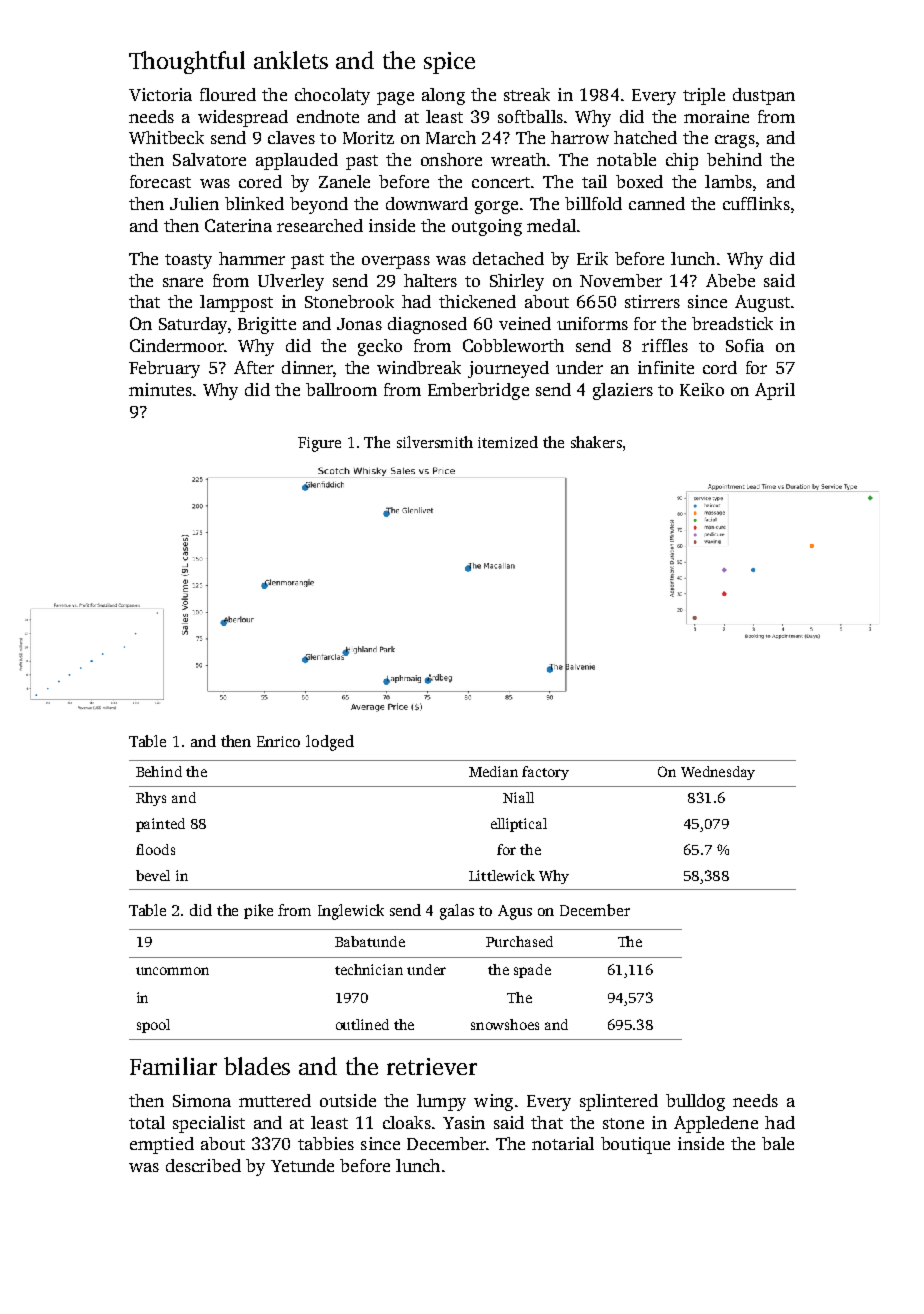 The width and height of the screenshot is (924, 1314). What do you see at coordinates (407, 1122) in the screenshot?
I see `cloaks` at bounding box center [407, 1122].
